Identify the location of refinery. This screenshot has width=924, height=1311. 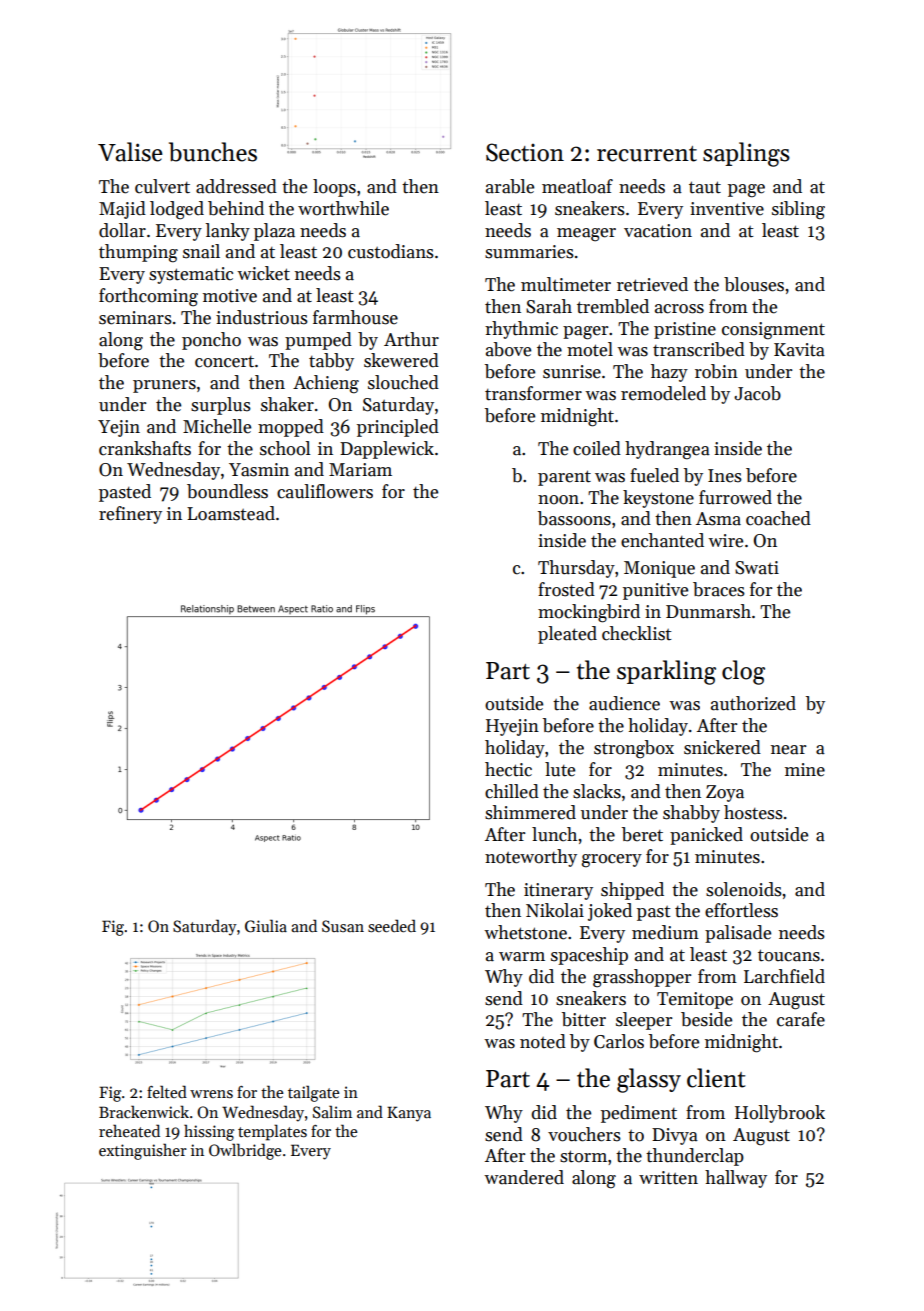
(130, 515).
